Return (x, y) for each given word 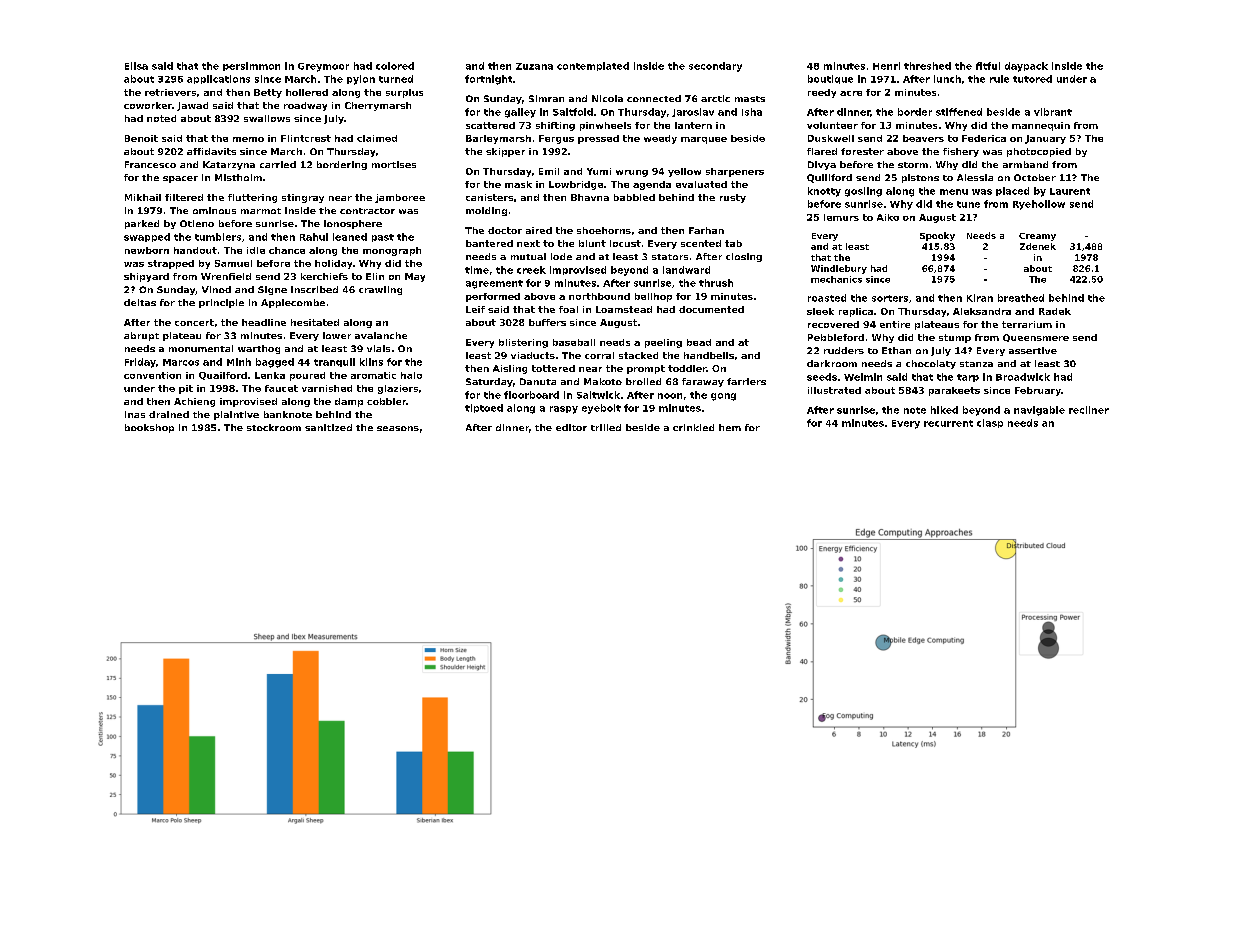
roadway (305, 106)
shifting (555, 126)
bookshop (149, 428)
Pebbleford (836, 337)
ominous (214, 210)
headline (264, 322)
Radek (1055, 311)
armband (1025, 164)
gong (723, 397)
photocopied (1039, 152)
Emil (549, 171)
